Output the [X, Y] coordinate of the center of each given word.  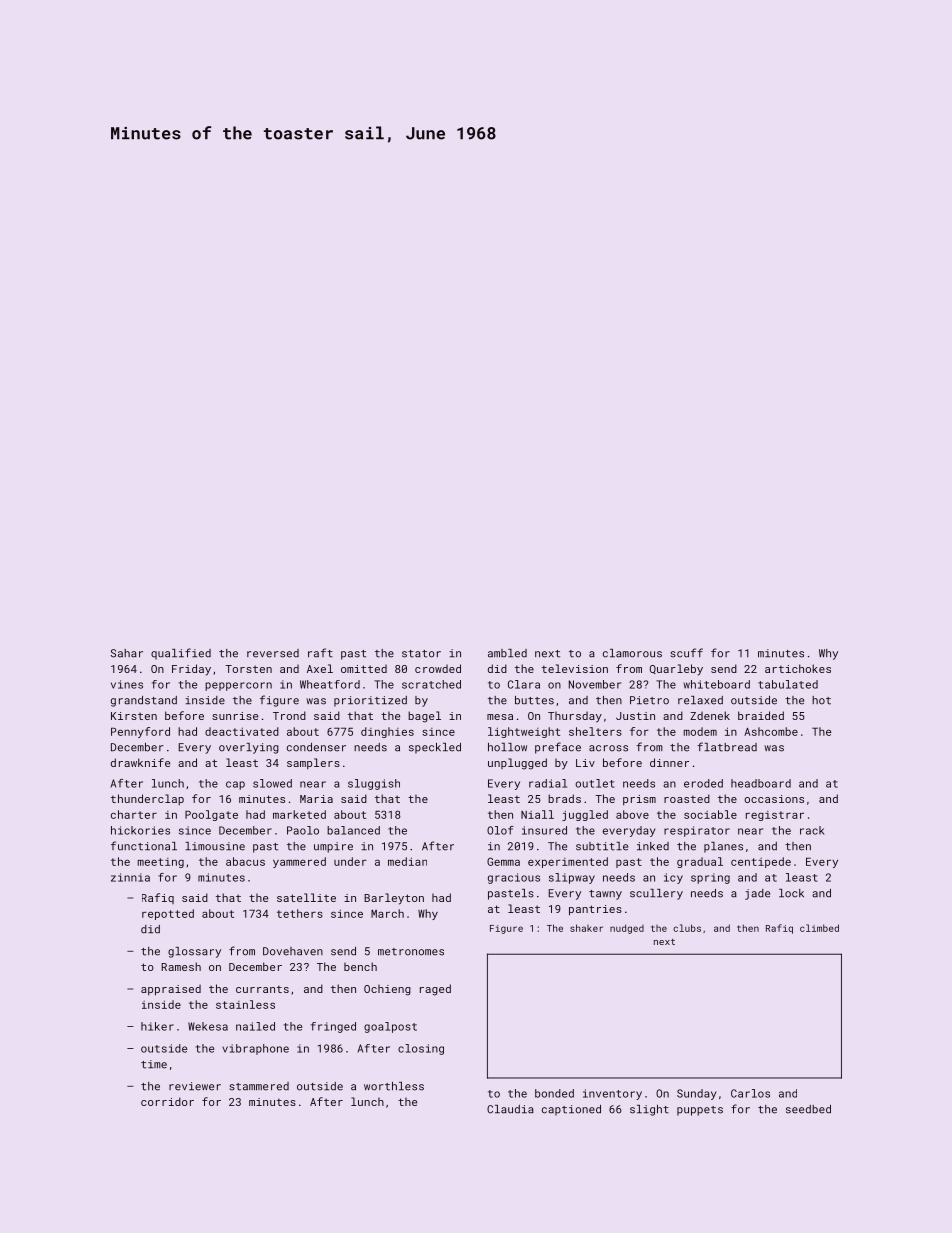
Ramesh [181, 966]
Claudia [510, 1109]
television [575, 668]
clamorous [632, 653]
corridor [167, 1101]
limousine [215, 846]
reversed [273, 653]
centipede [761, 862]
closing [421, 1049]
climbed [819, 928]
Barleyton [394, 899]
